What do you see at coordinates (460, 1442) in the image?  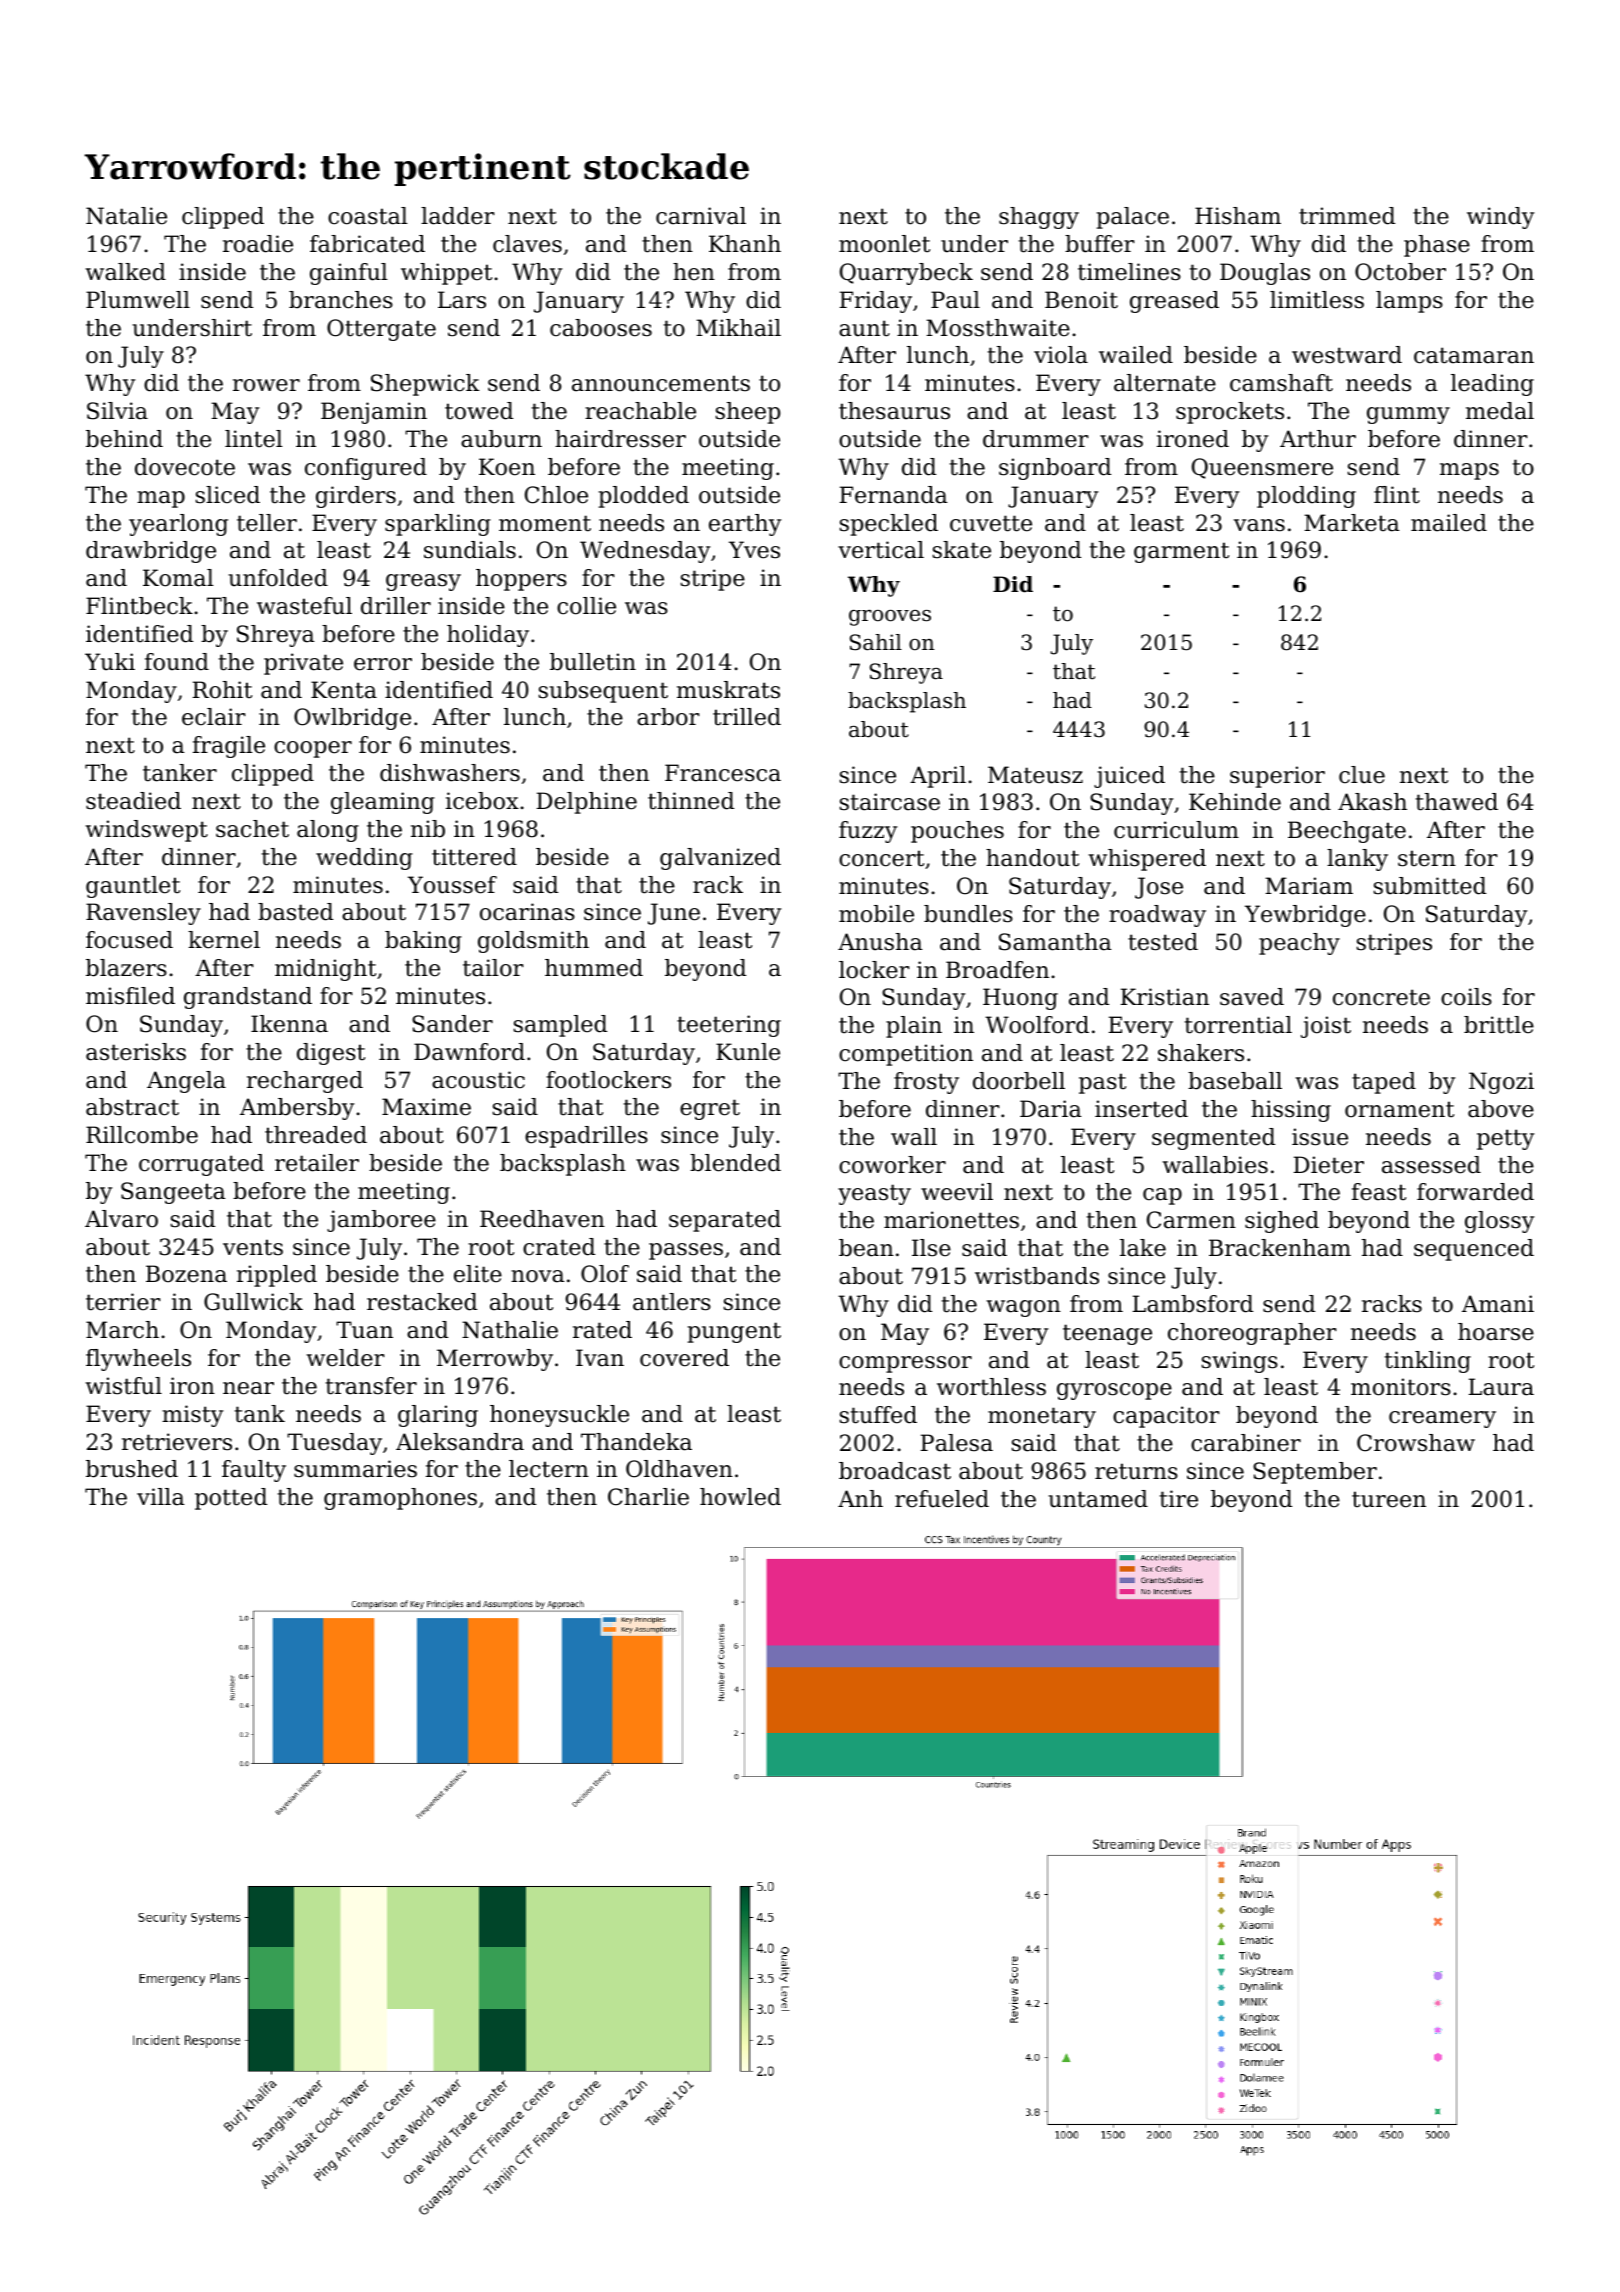 I see `Aleksandra` at bounding box center [460, 1442].
